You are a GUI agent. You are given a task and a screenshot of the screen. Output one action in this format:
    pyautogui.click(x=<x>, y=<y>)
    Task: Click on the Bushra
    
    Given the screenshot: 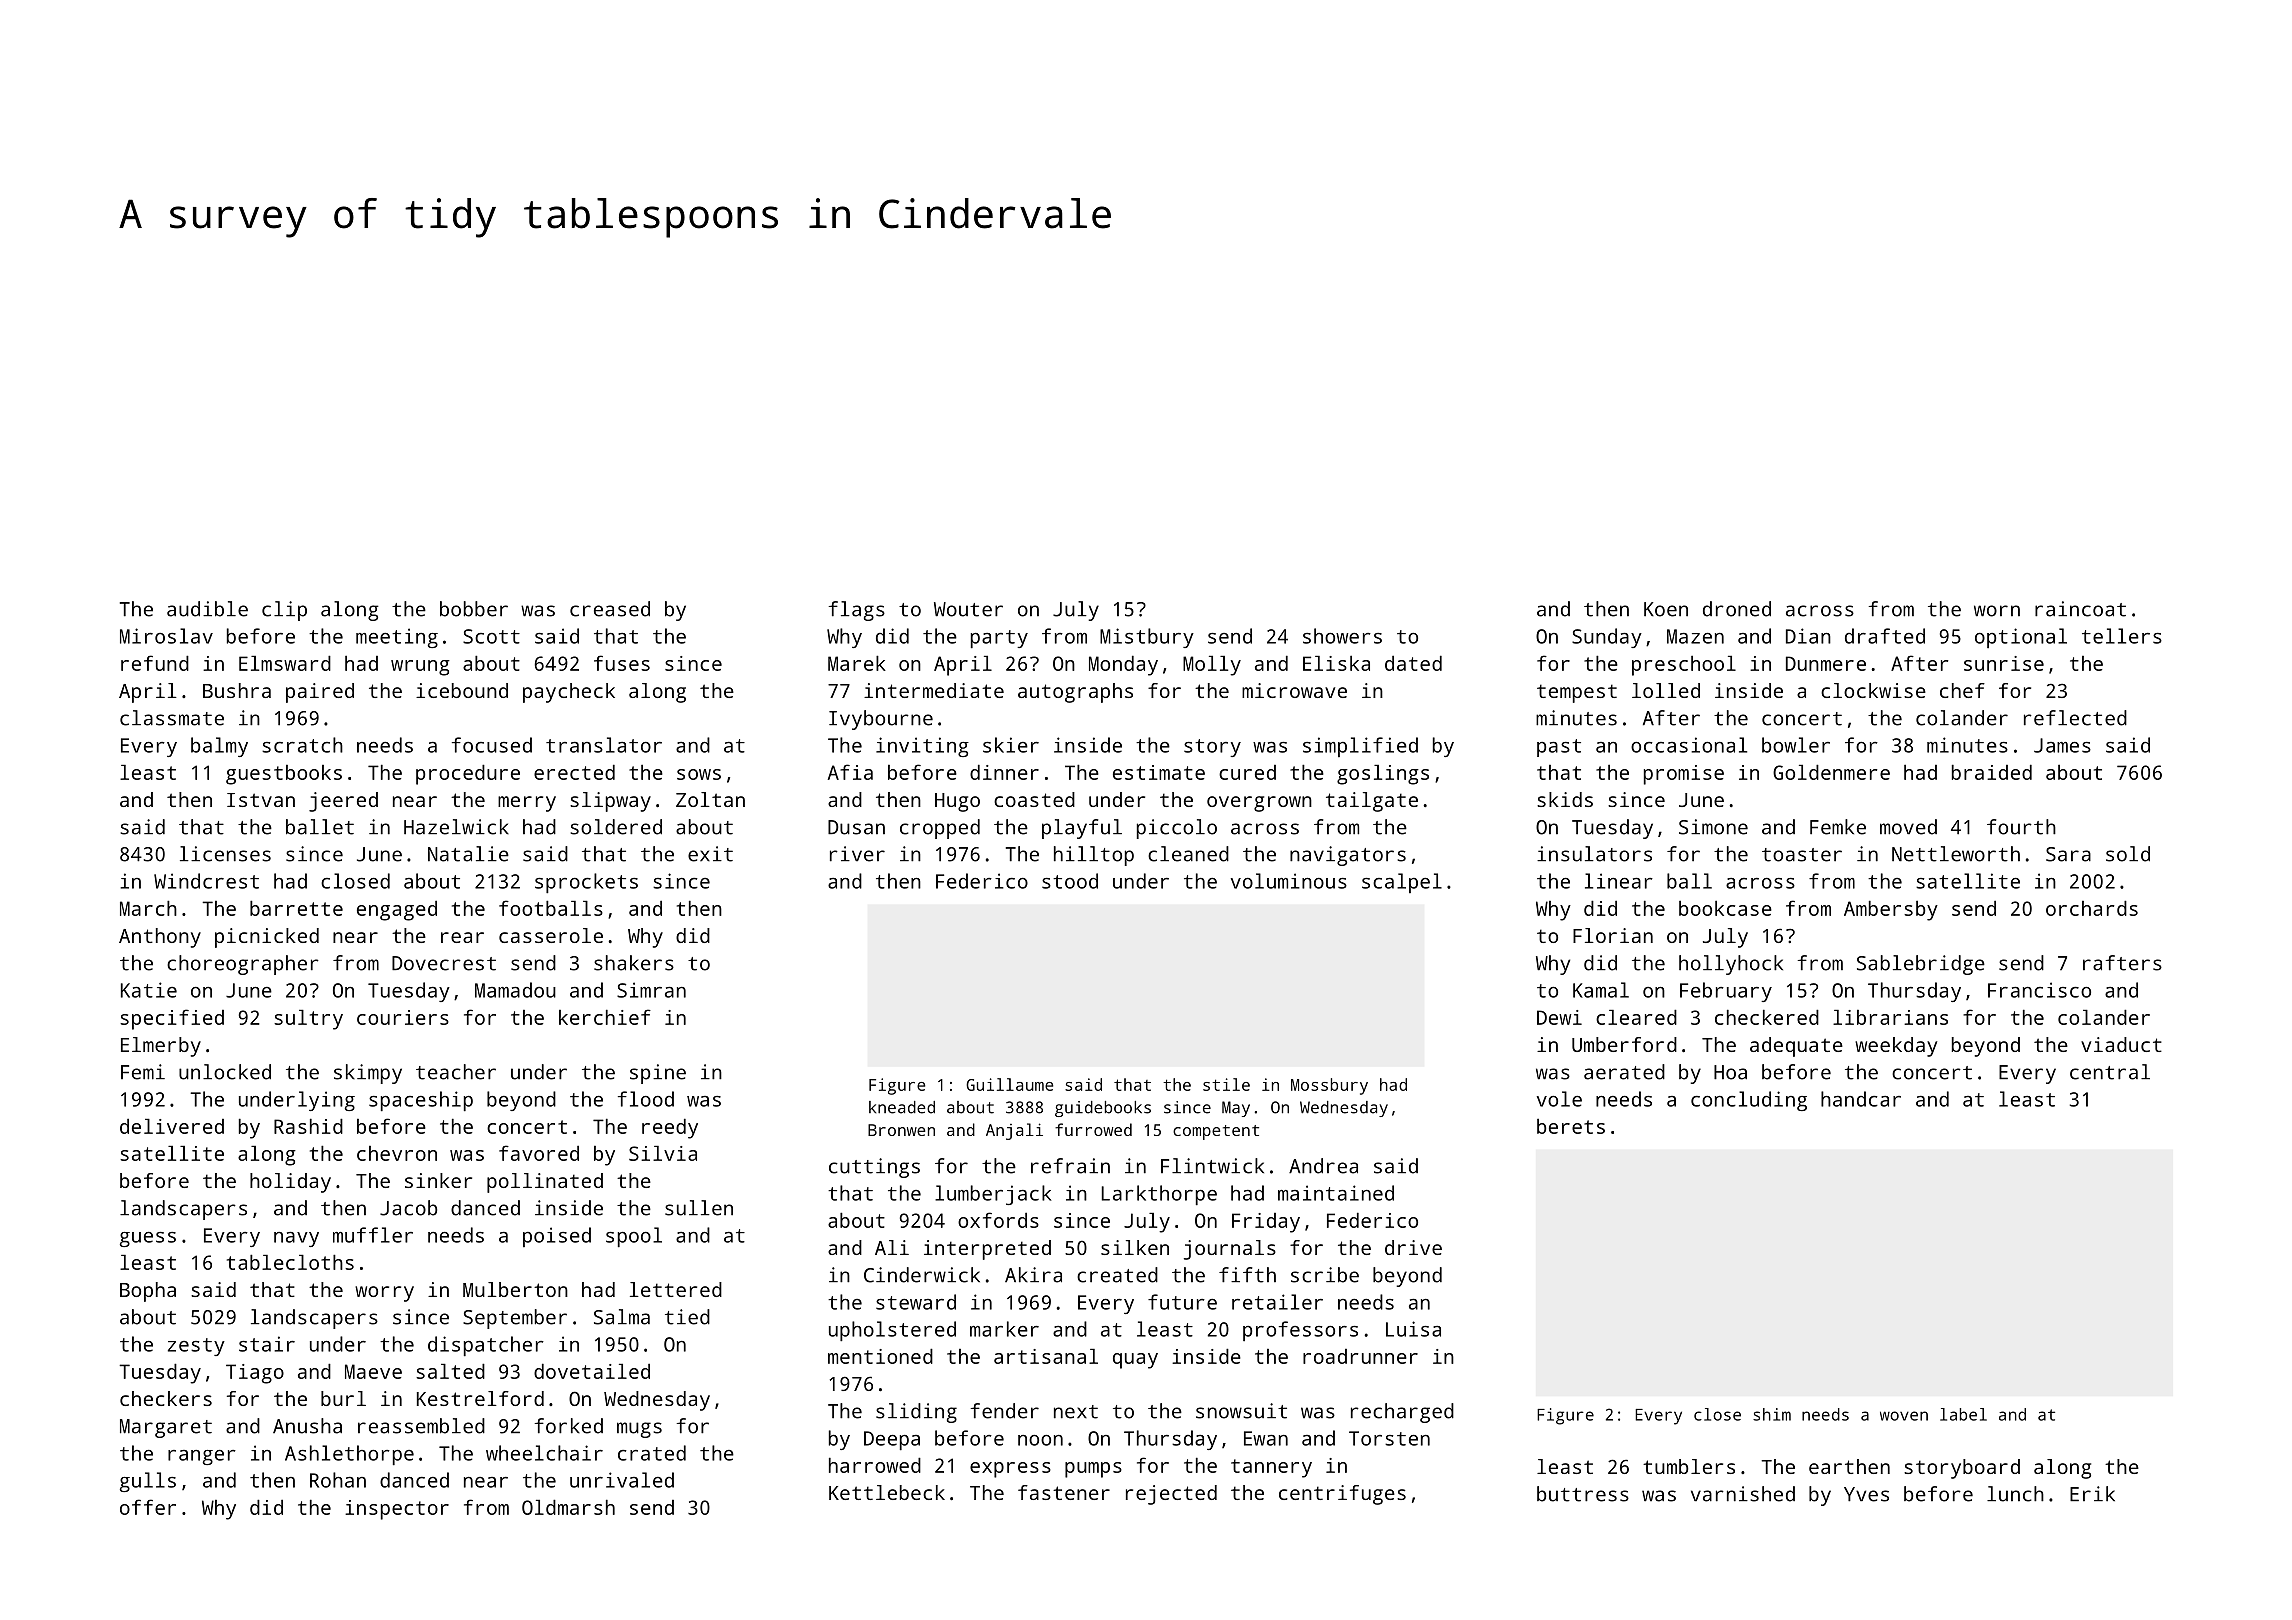 What is the action you would take?
    pyautogui.click(x=237, y=690)
